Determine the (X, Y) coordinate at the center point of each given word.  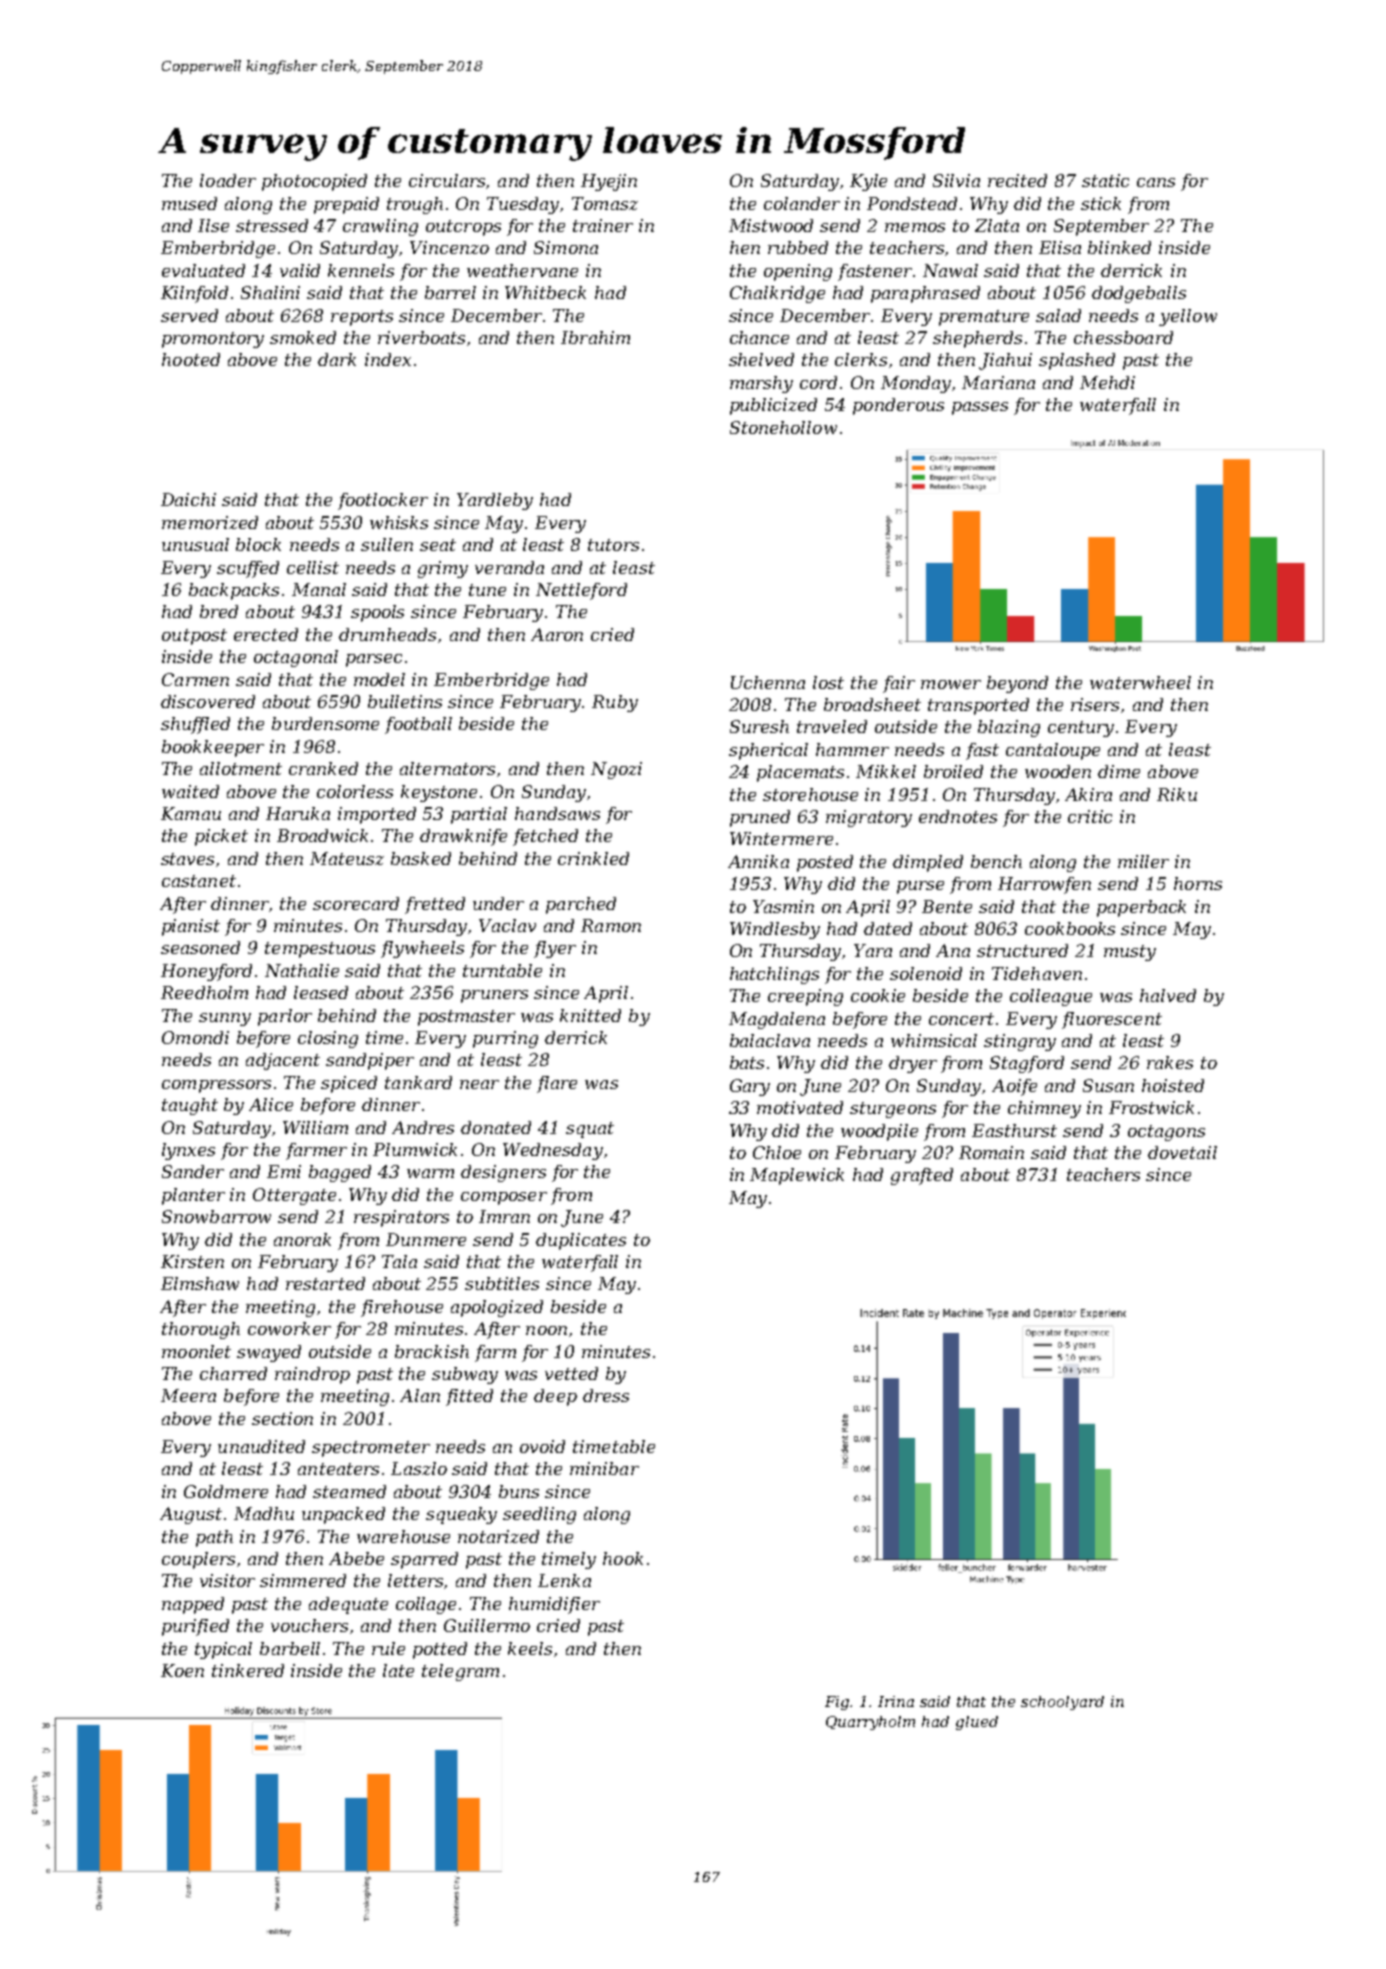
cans (1156, 182)
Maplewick (797, 1176)
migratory (869, 818)
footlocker (383, 501)
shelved (761, 359)
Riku (1177, 794)
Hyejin (609, 182)
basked (421, 858)
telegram (460, 1672)
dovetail (1182, 1152)
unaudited (261, 1446)
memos (915, 227)
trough (415, 205)
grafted (922, 1176)
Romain (991, 1152)
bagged (340, 1173)
